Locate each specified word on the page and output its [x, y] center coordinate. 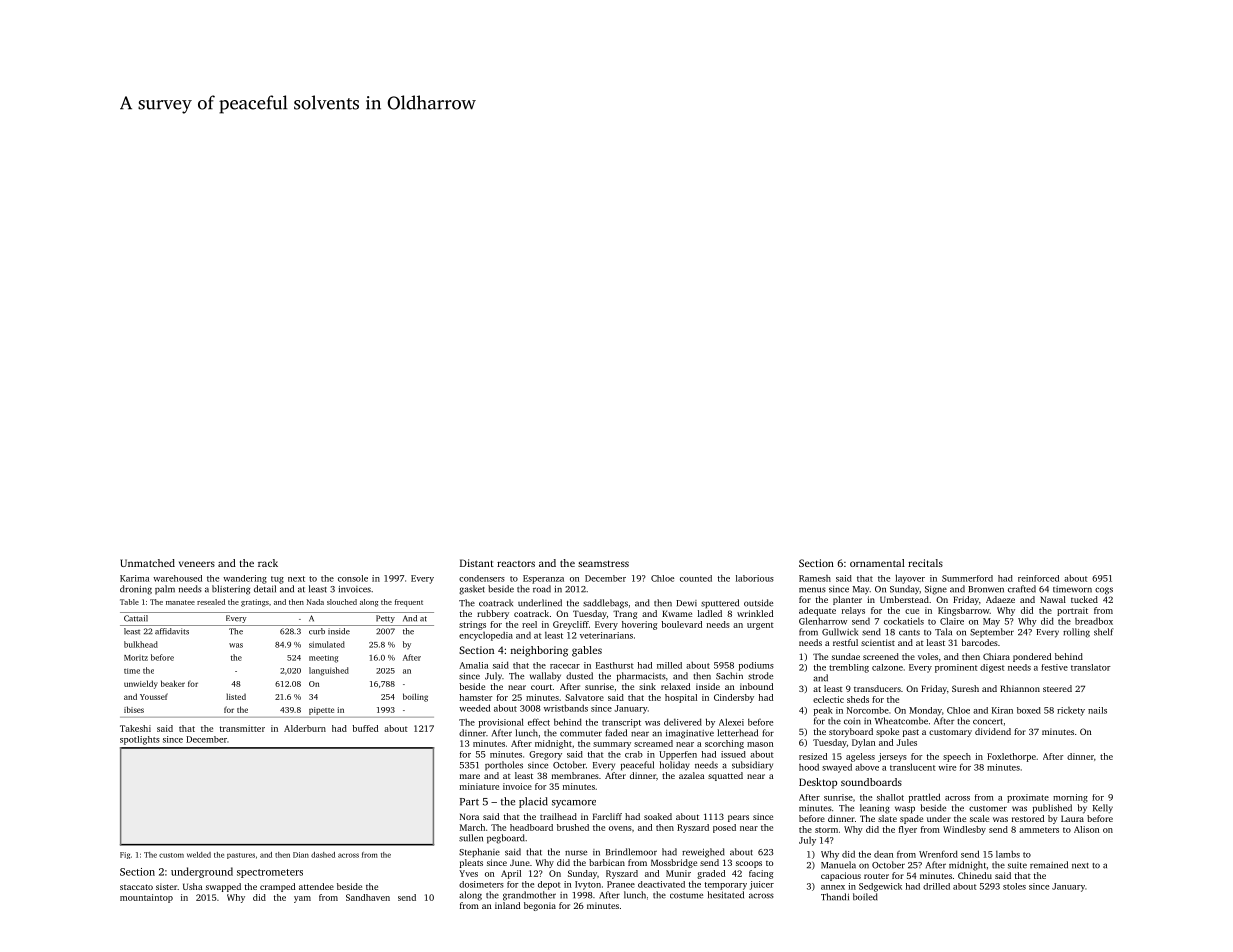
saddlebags [605, 604]
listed [236, 696]
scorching [724, 744]
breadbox [1094, 621]
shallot [890, 797]
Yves [468, 873]
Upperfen [678, 755]
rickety [1071, 711]
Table [129, 602]
